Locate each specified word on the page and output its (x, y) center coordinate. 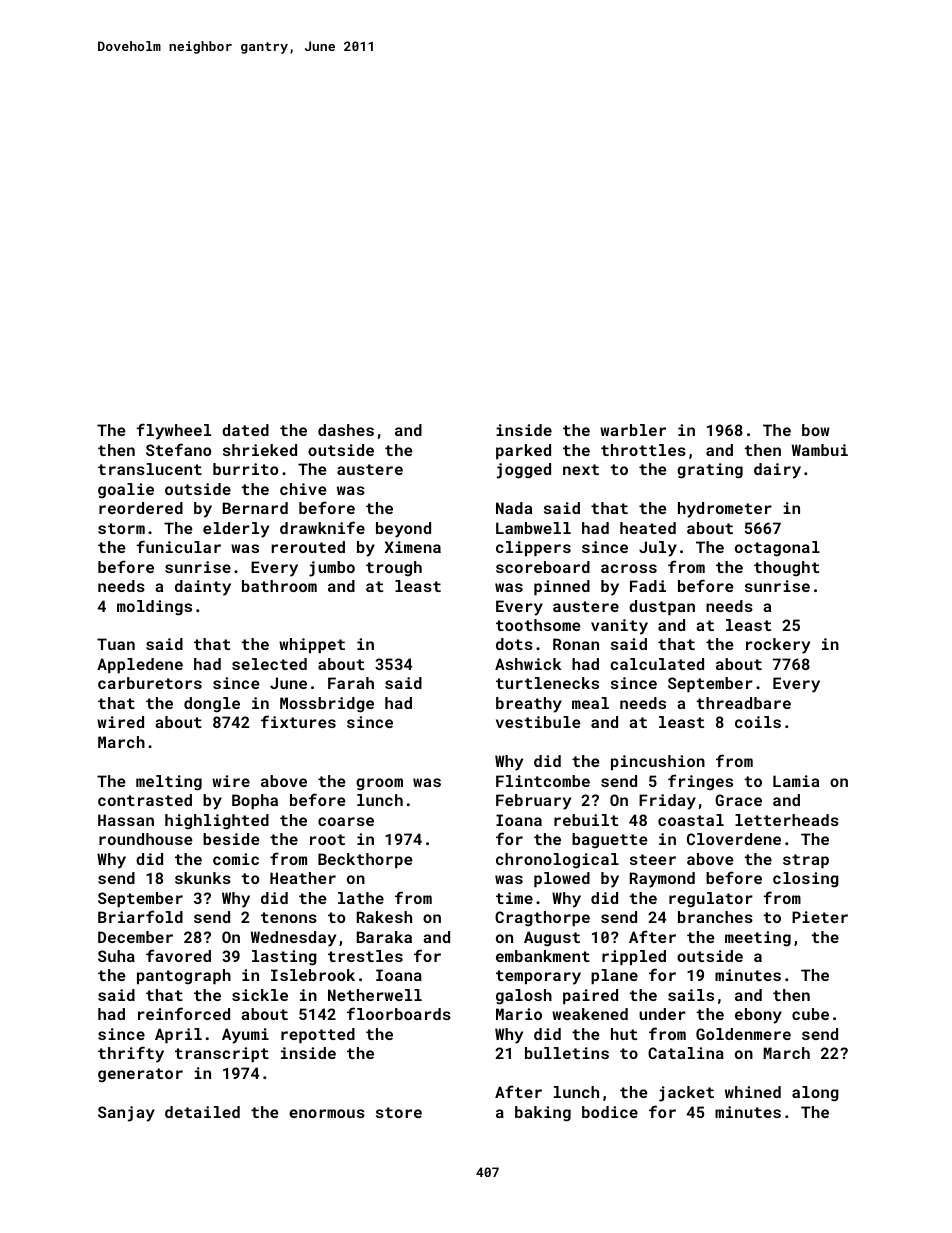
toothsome (538, 625)
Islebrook (313, 975)
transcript (222, 1054)
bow (816, 430)
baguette (610, 841)
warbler (633, 430)
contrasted (145, 800)
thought (786, 569)
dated (245, 430)
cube (810, 1014)
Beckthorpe (365, 860)
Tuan (116, 644)
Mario (519, 1014)
